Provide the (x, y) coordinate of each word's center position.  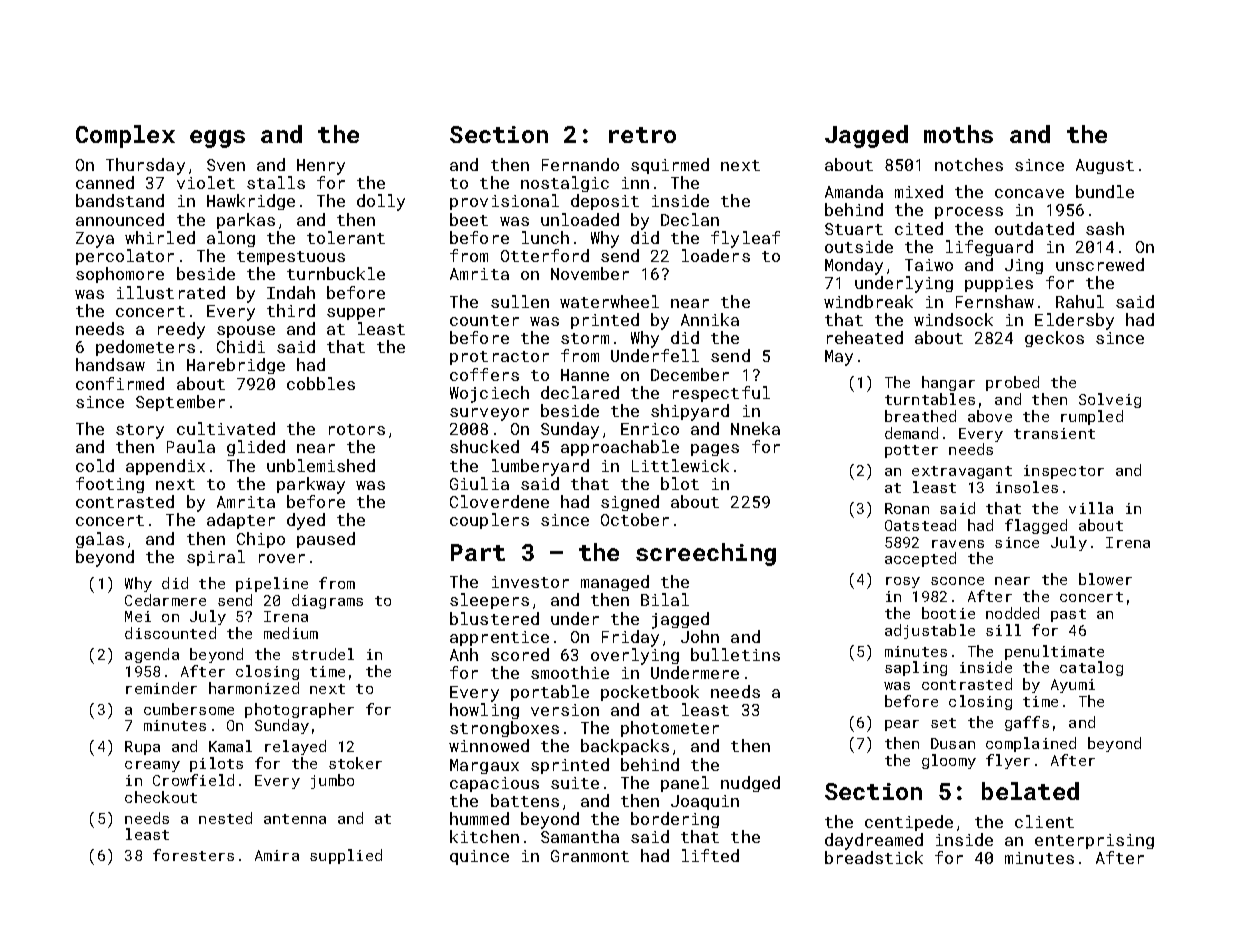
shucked (484, 446)
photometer (670, 729)
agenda (152, 655)
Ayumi (1073, 686)
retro (642, 135)
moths (958, 134)
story (140, 431)
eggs (217, 139)
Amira (277, 855)
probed (1012, 383)
